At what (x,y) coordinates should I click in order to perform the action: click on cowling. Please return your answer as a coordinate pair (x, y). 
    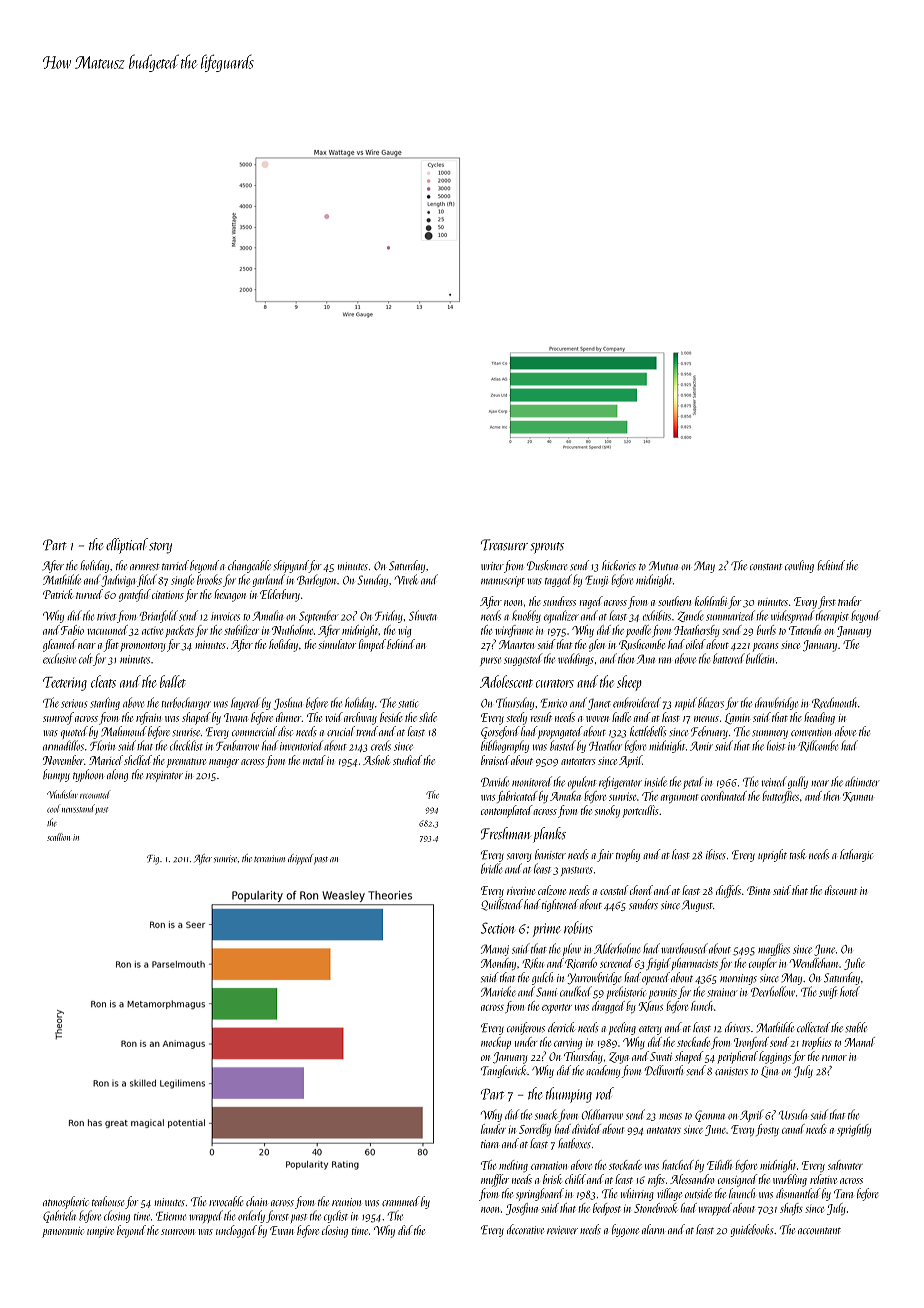
    Looking at the image, I should click on (799, 566).
